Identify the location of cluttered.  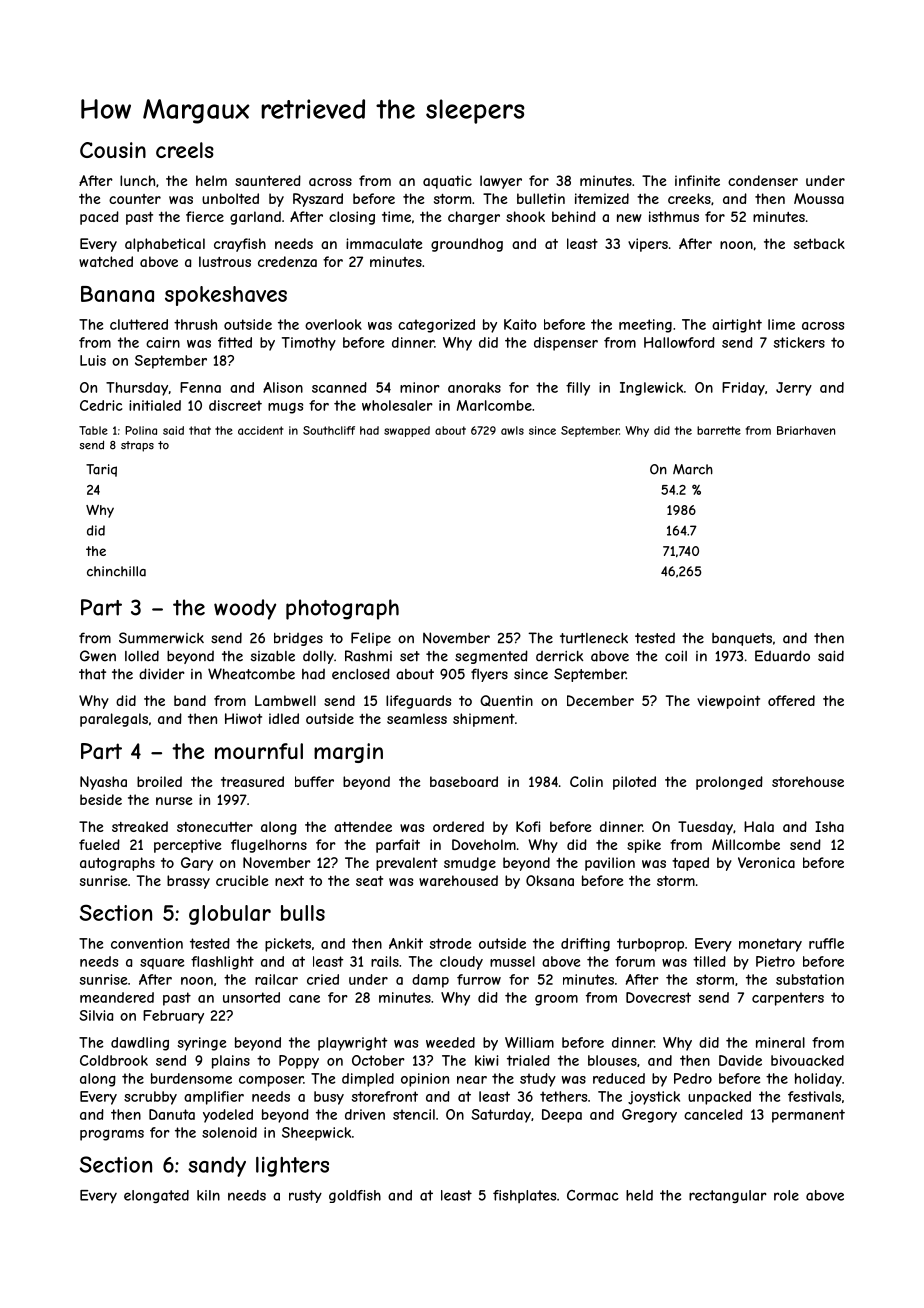
(139, 324).
